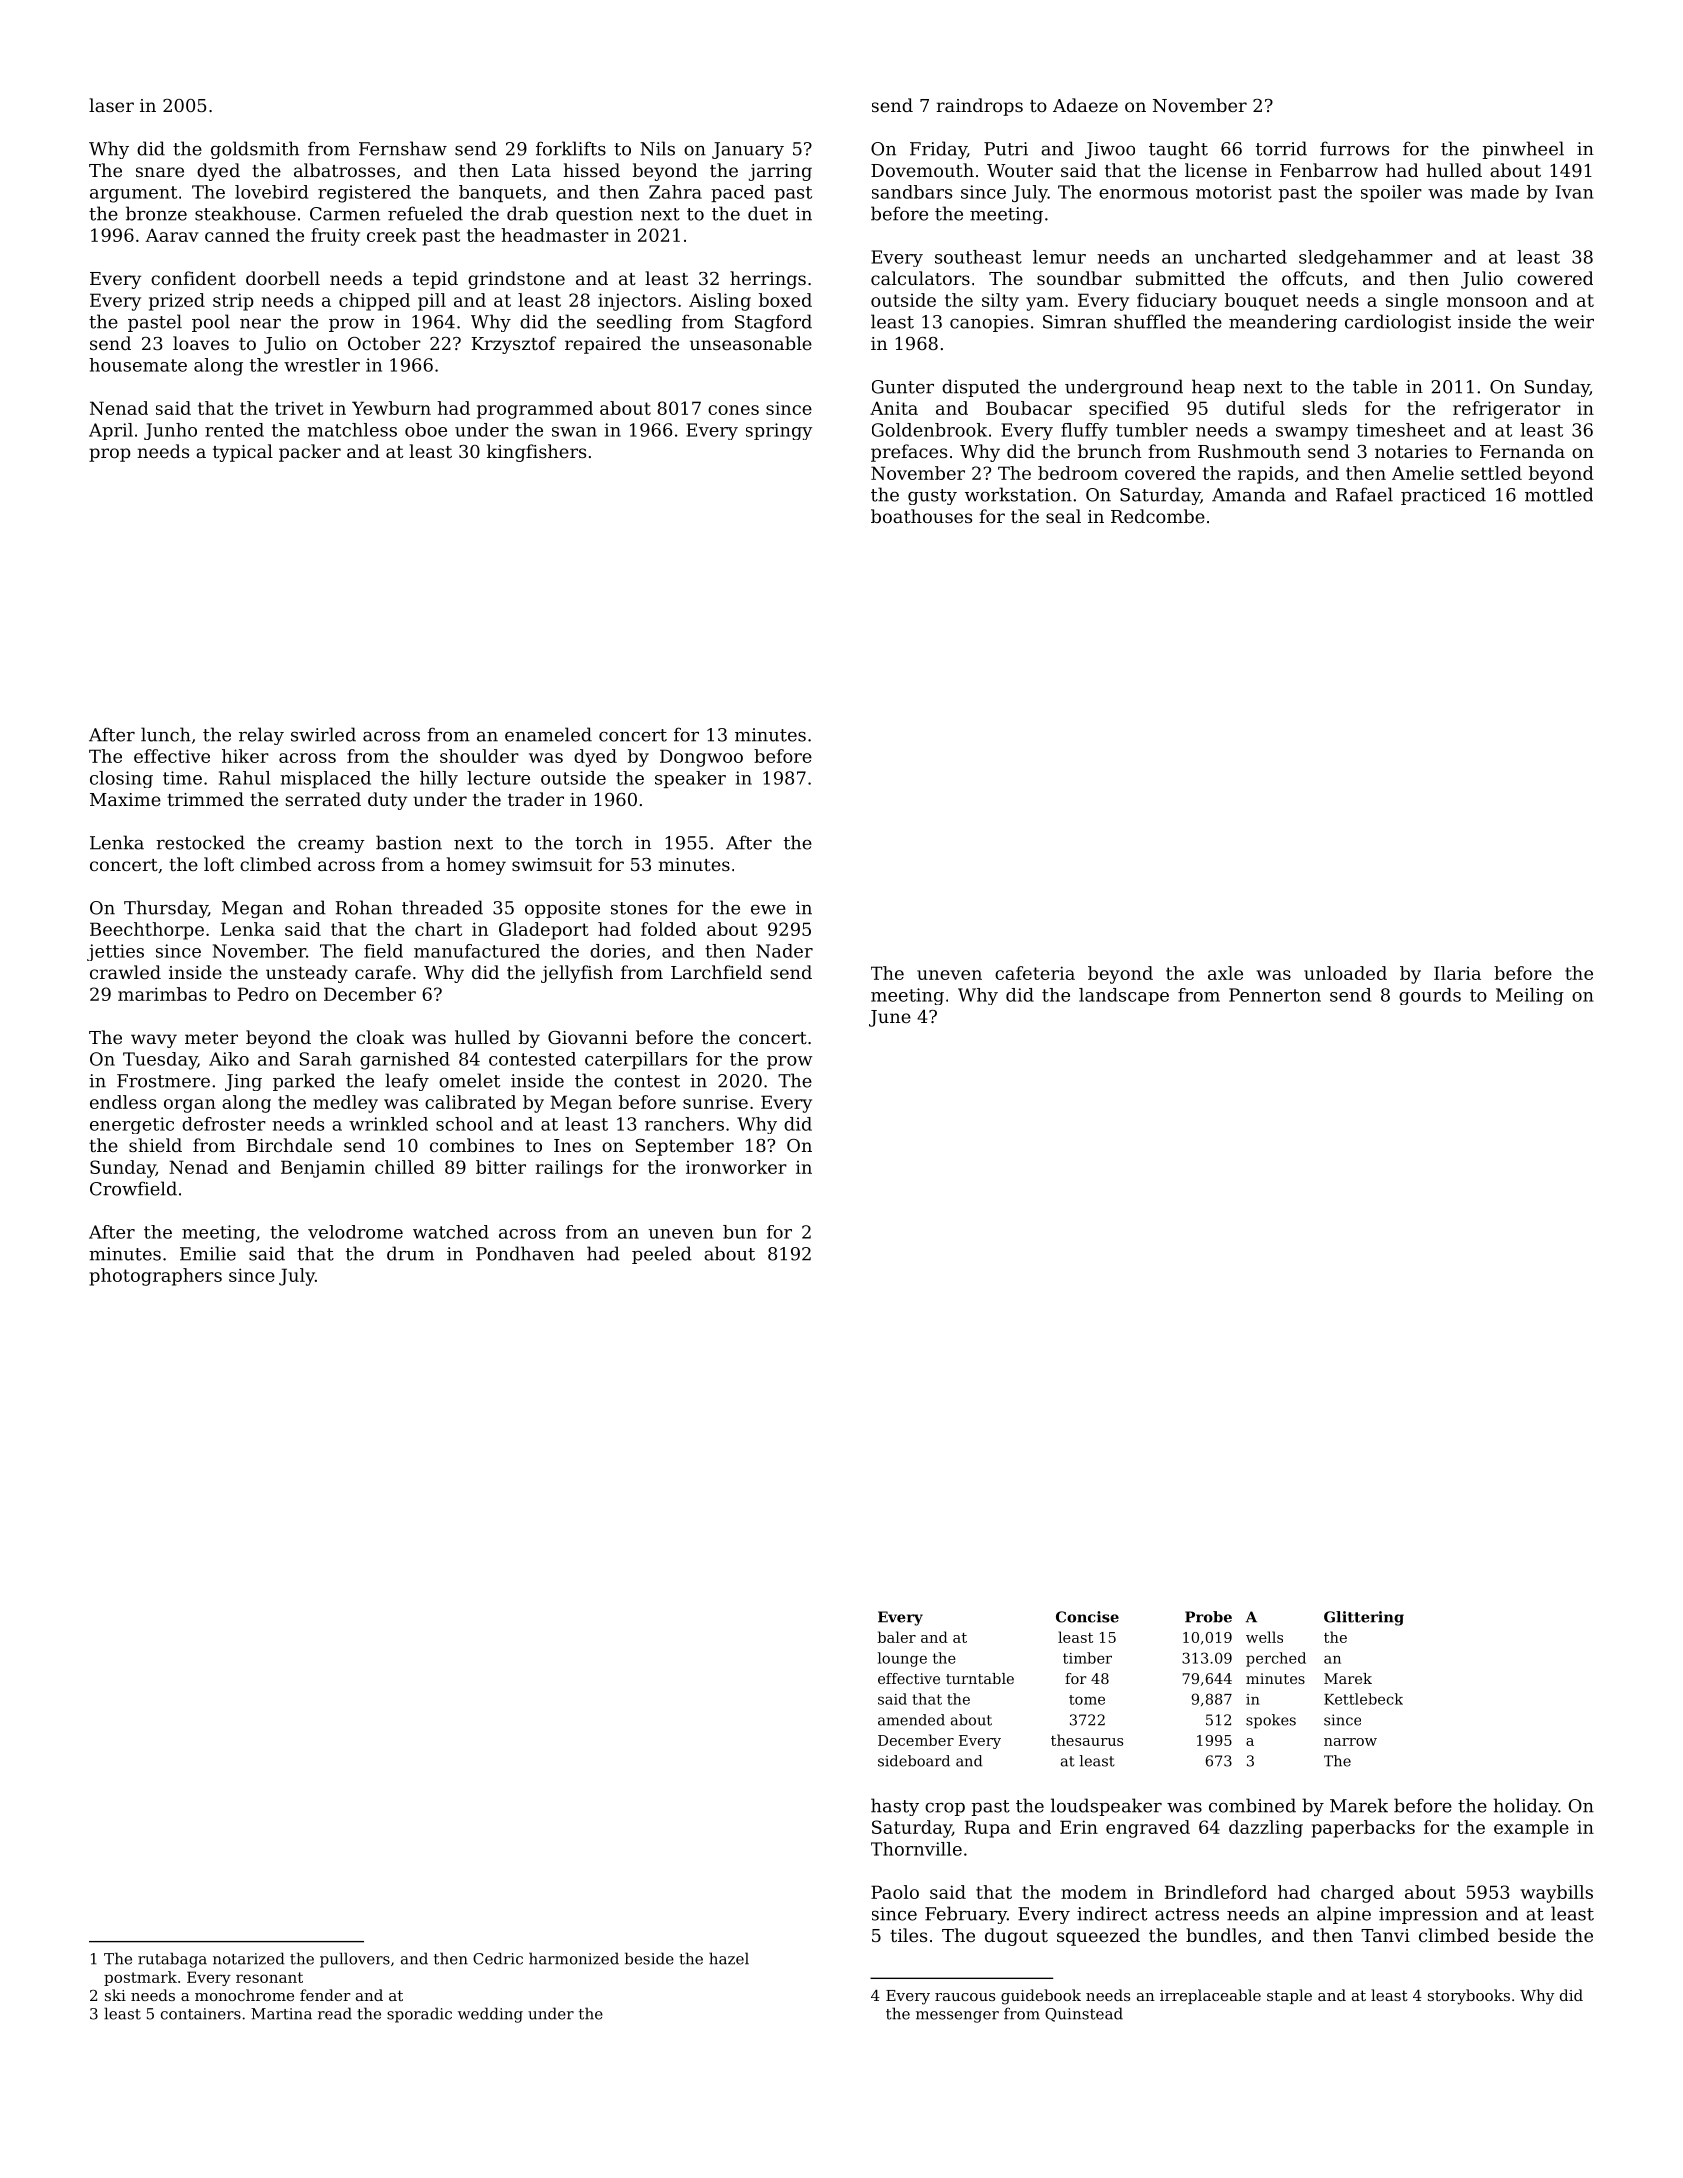 This page has width=1683, height=2178. Describe the element at coordinates (890, 1018) in the page. I see `June` at that location.
